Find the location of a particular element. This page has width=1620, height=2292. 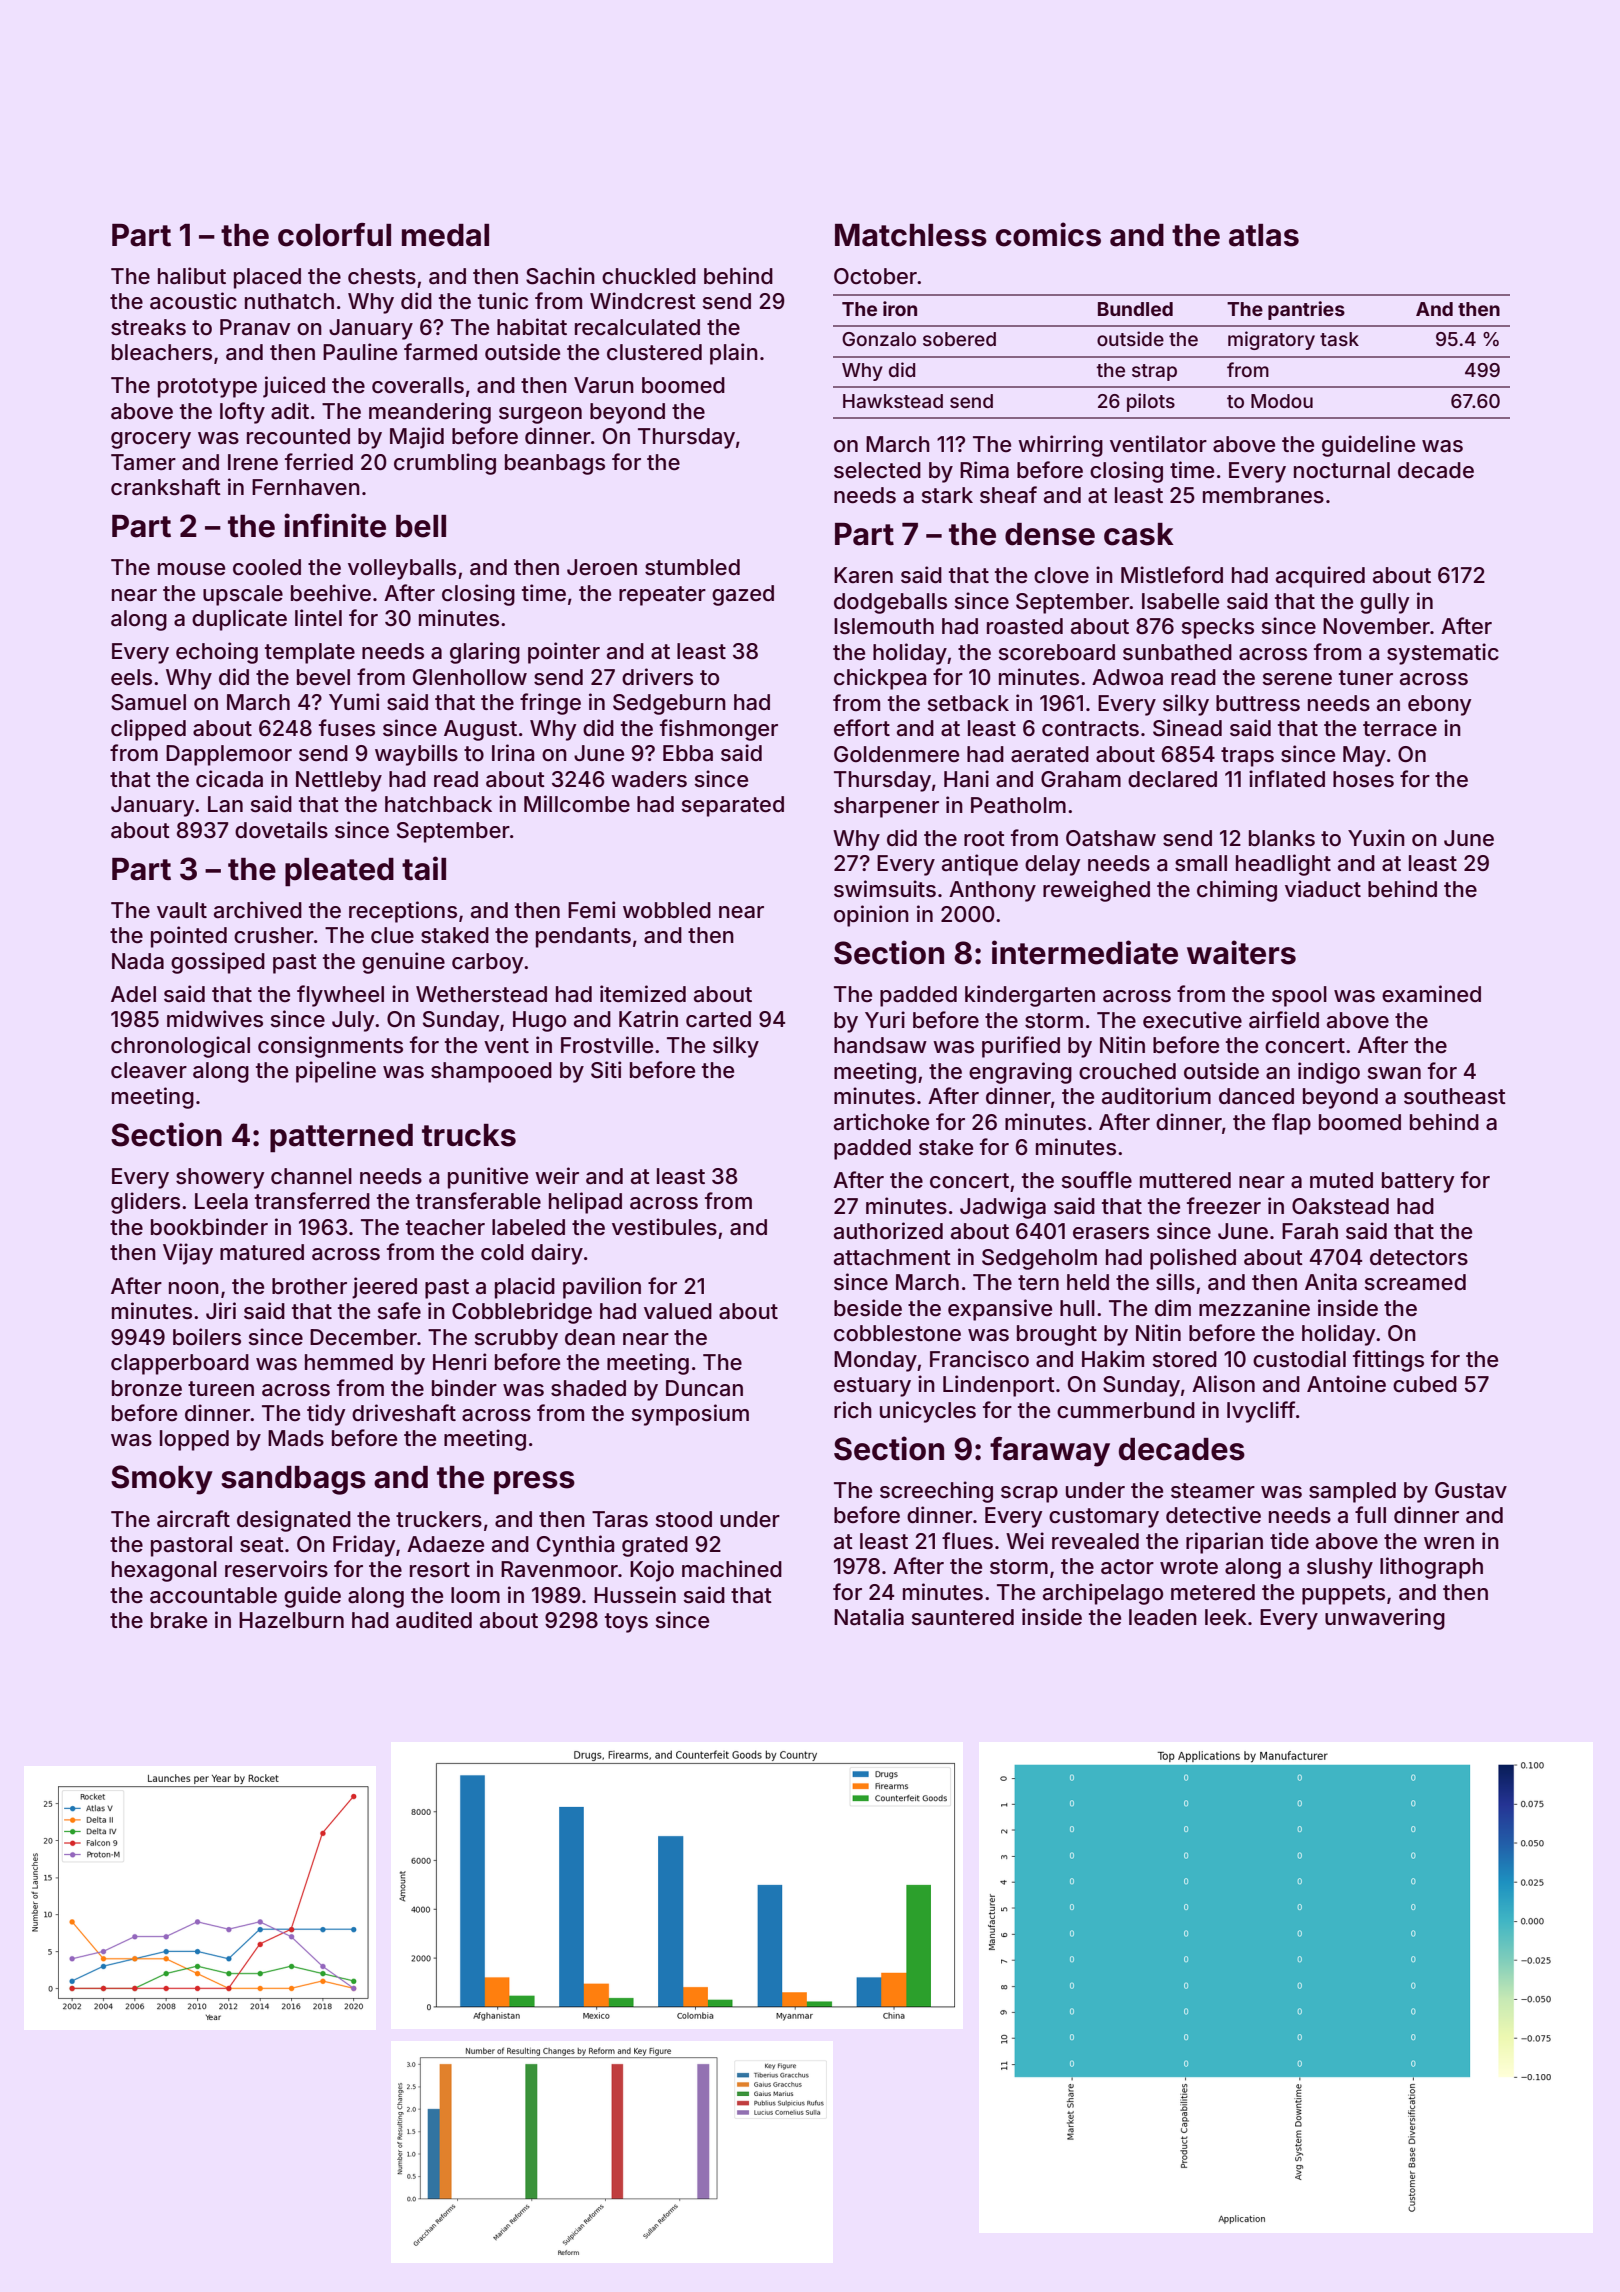

Jadwiga is located at coordinates (1003, 1208).
